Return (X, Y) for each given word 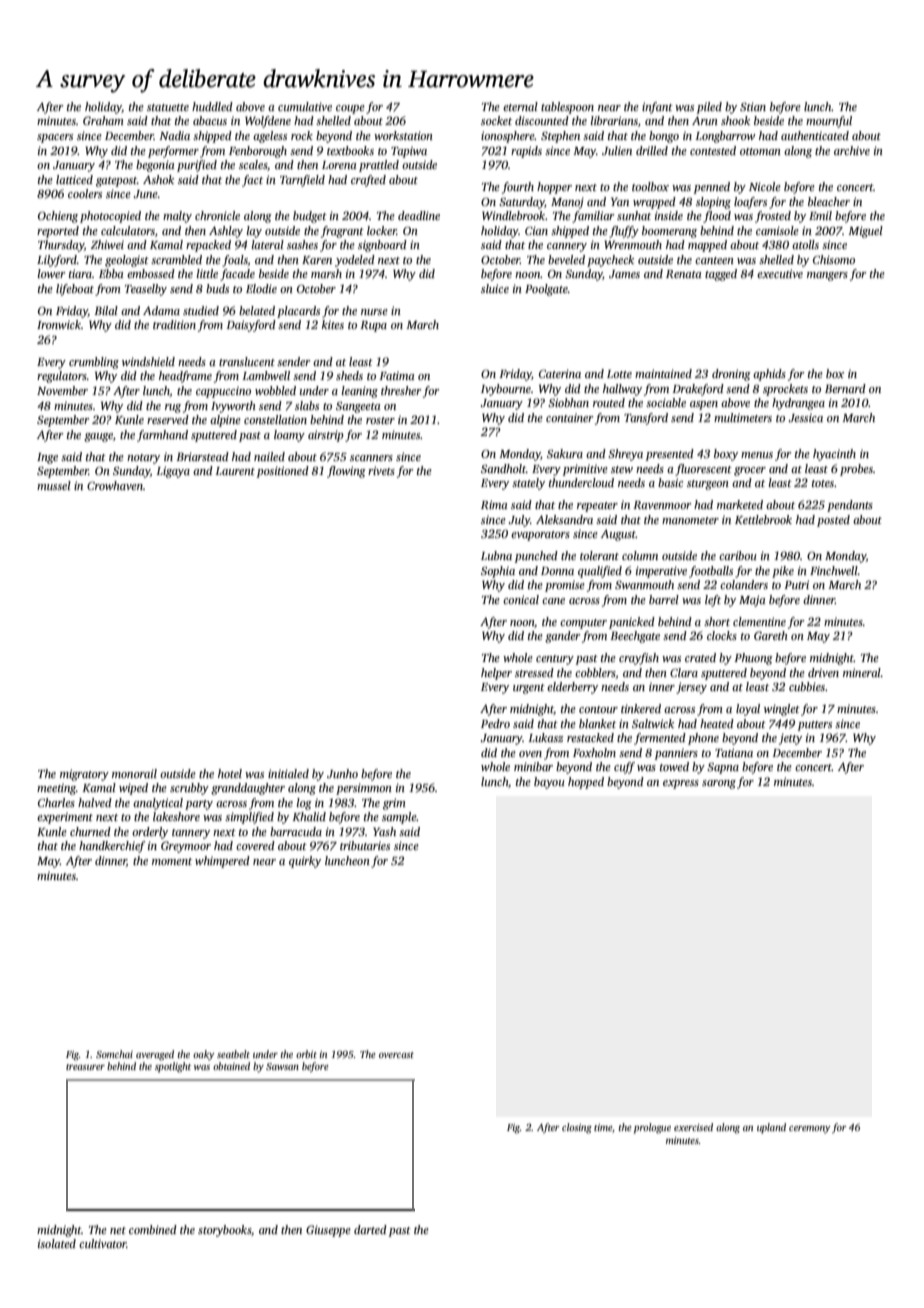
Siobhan (568, 402)
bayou (549, 783)
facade (237, 275)
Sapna (723, 768)
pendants (850, 506)
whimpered (222, 862)
